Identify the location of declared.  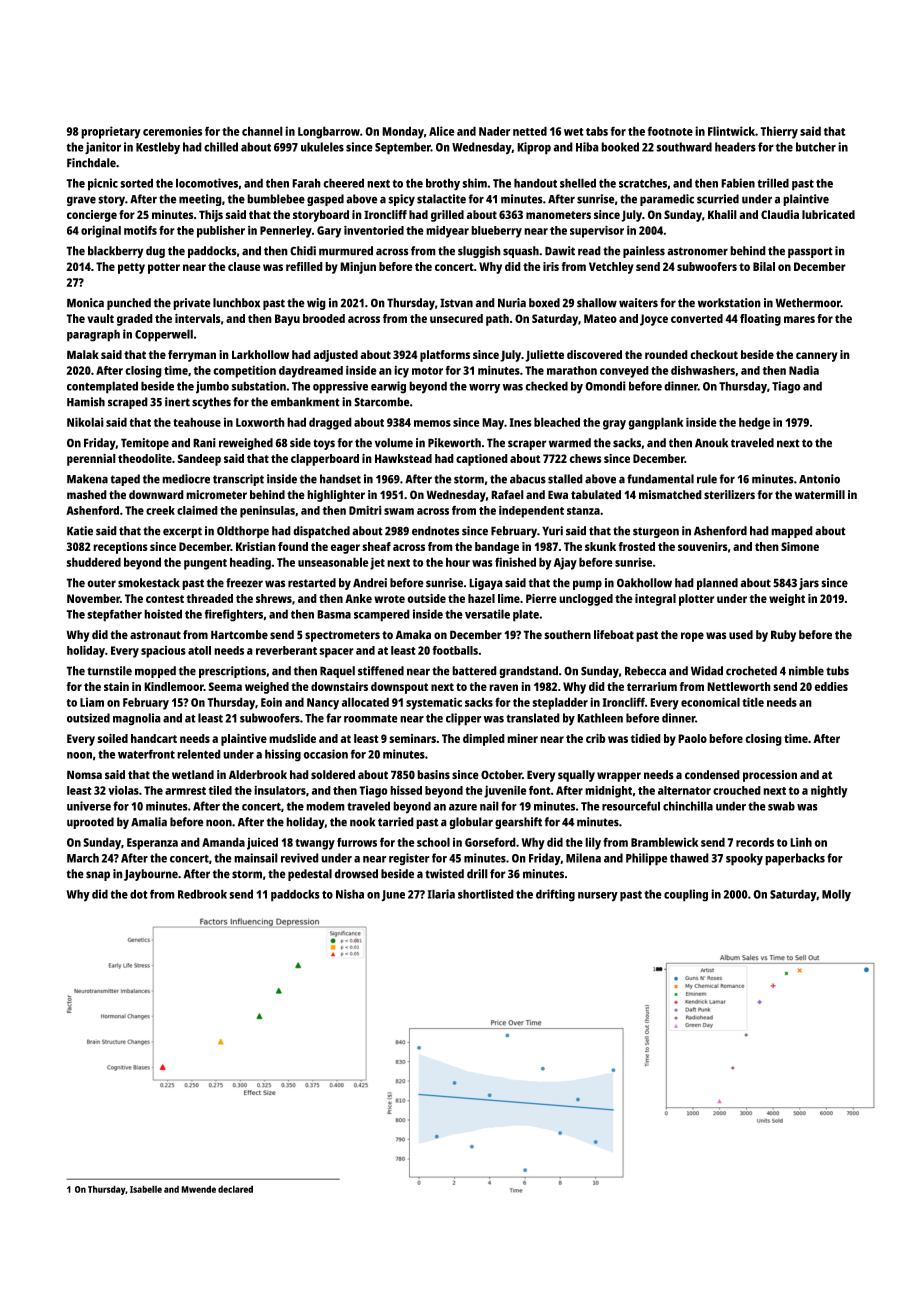
(235, 1189).
